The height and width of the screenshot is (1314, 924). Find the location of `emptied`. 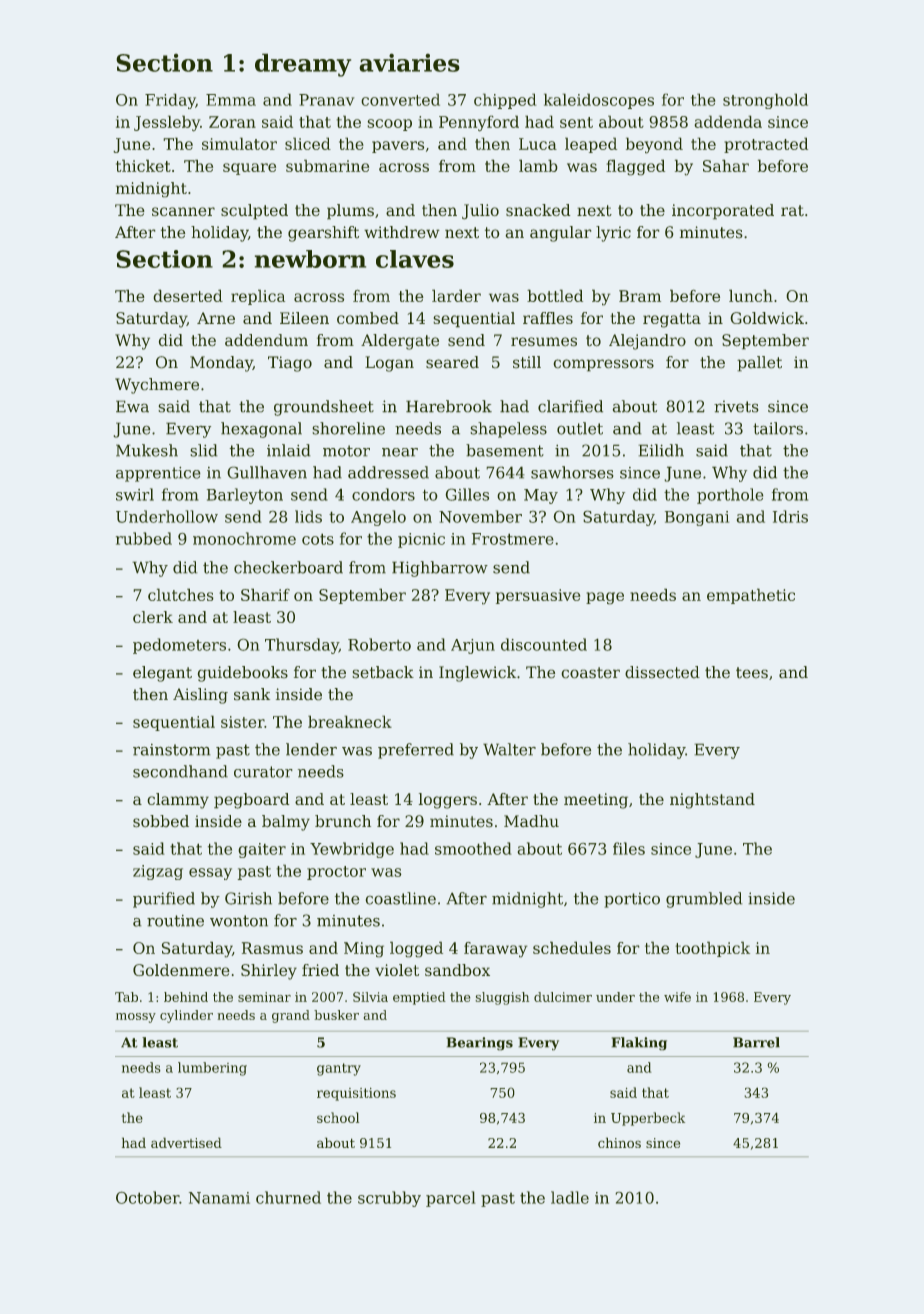

emptied is located at coordinates (419, 998).
